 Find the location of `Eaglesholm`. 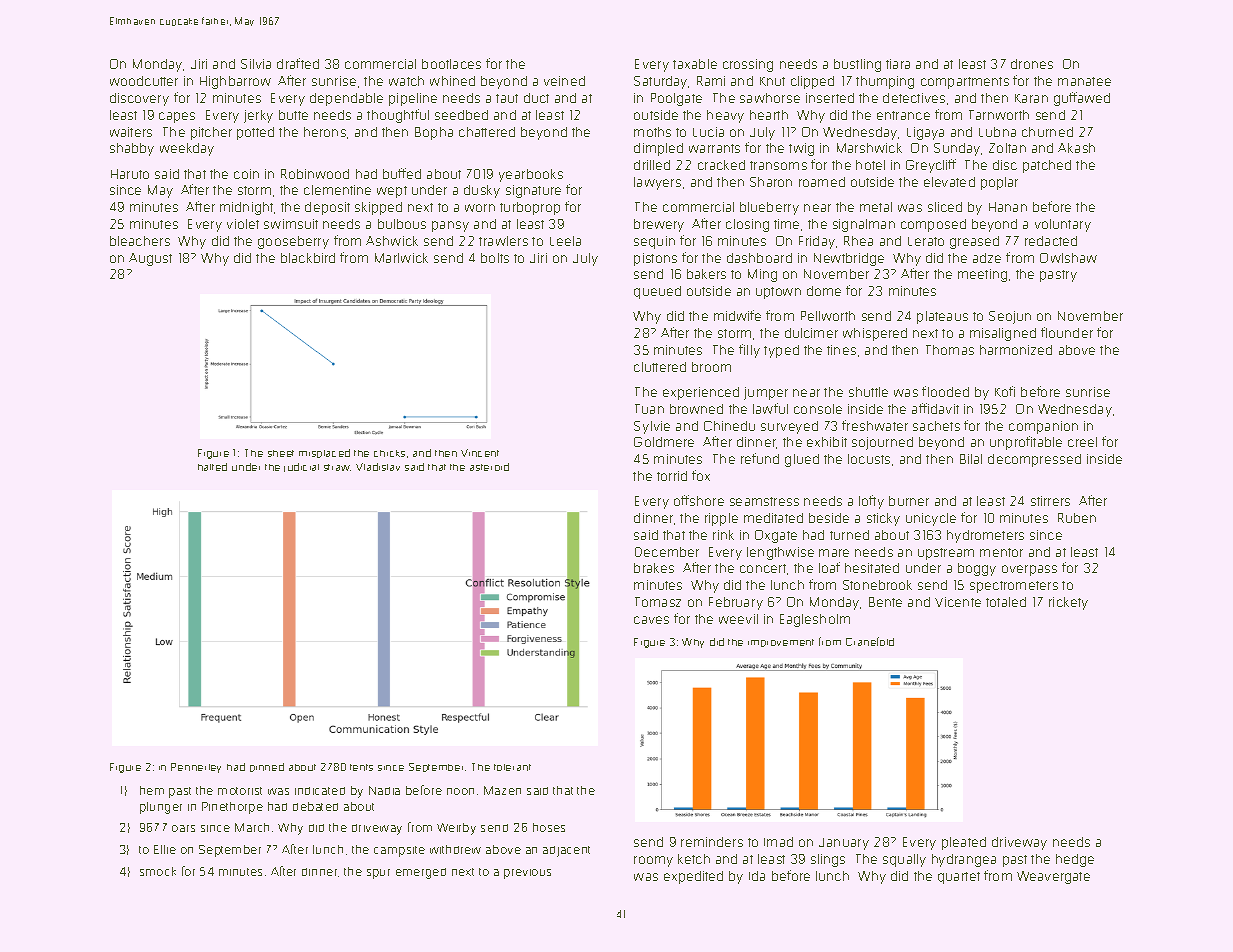

Eaglesholm is located at coordinates (815, 620).
